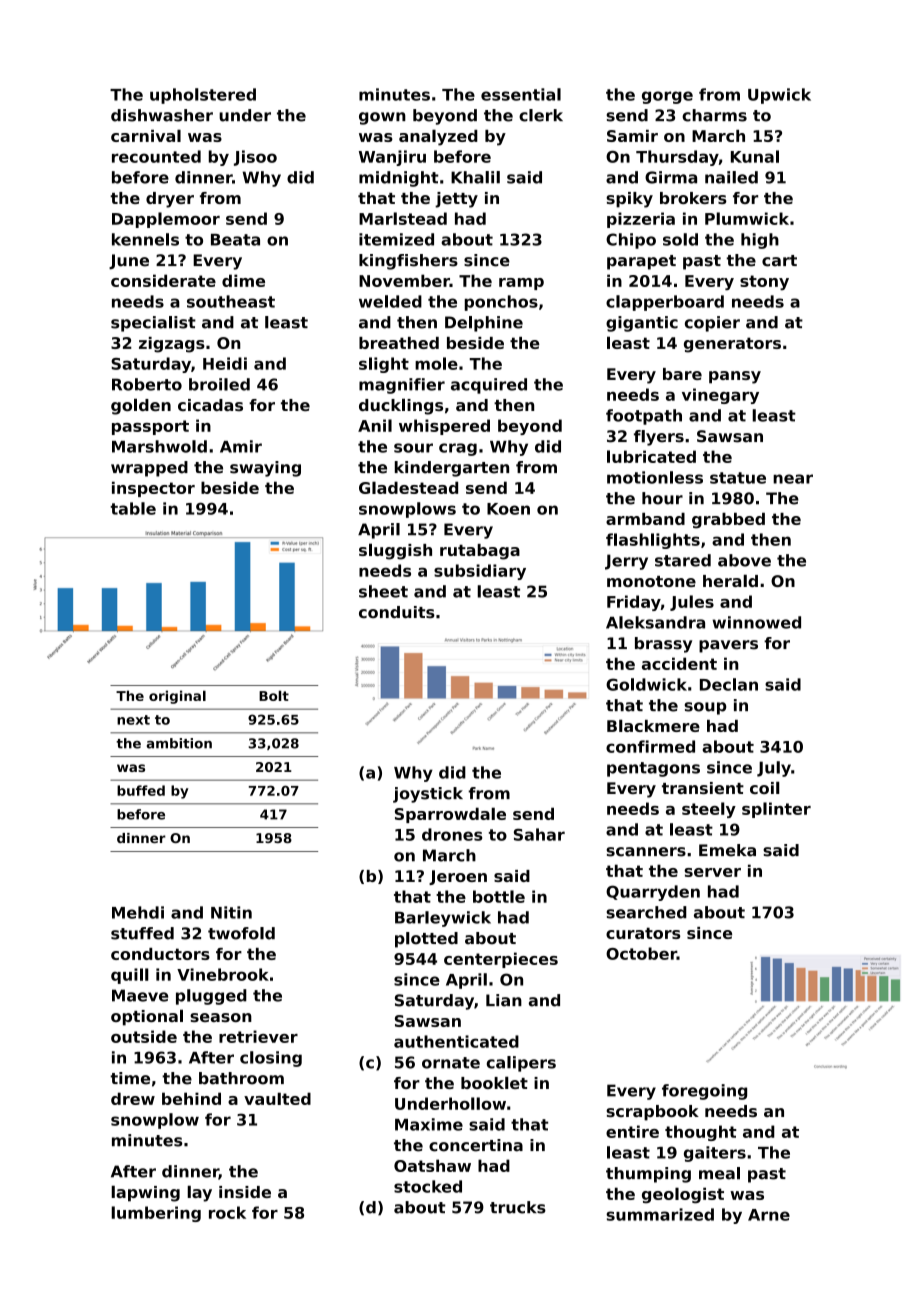  I want to click on mole, so click(436, 363).
